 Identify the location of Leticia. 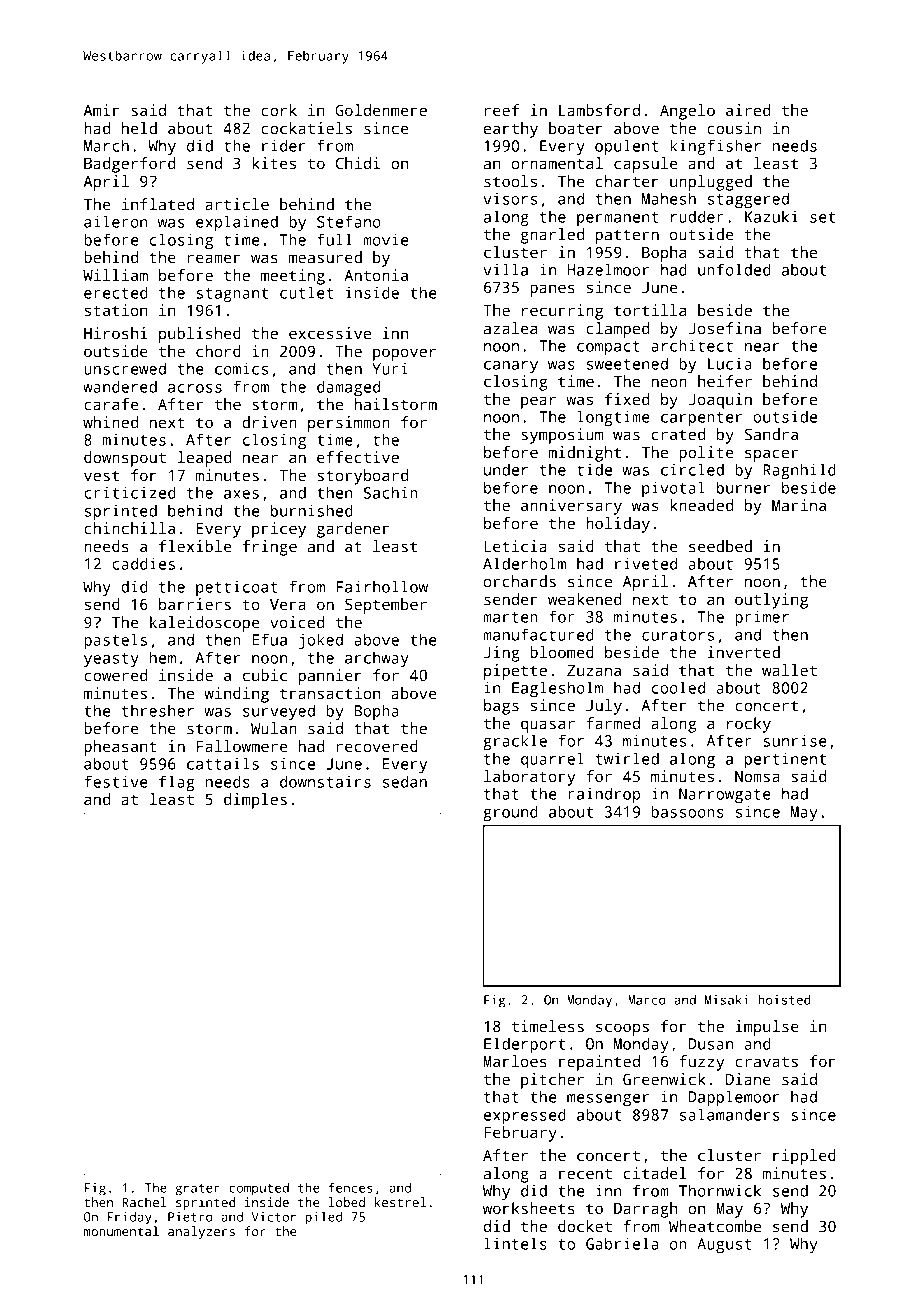
(515, 546).
